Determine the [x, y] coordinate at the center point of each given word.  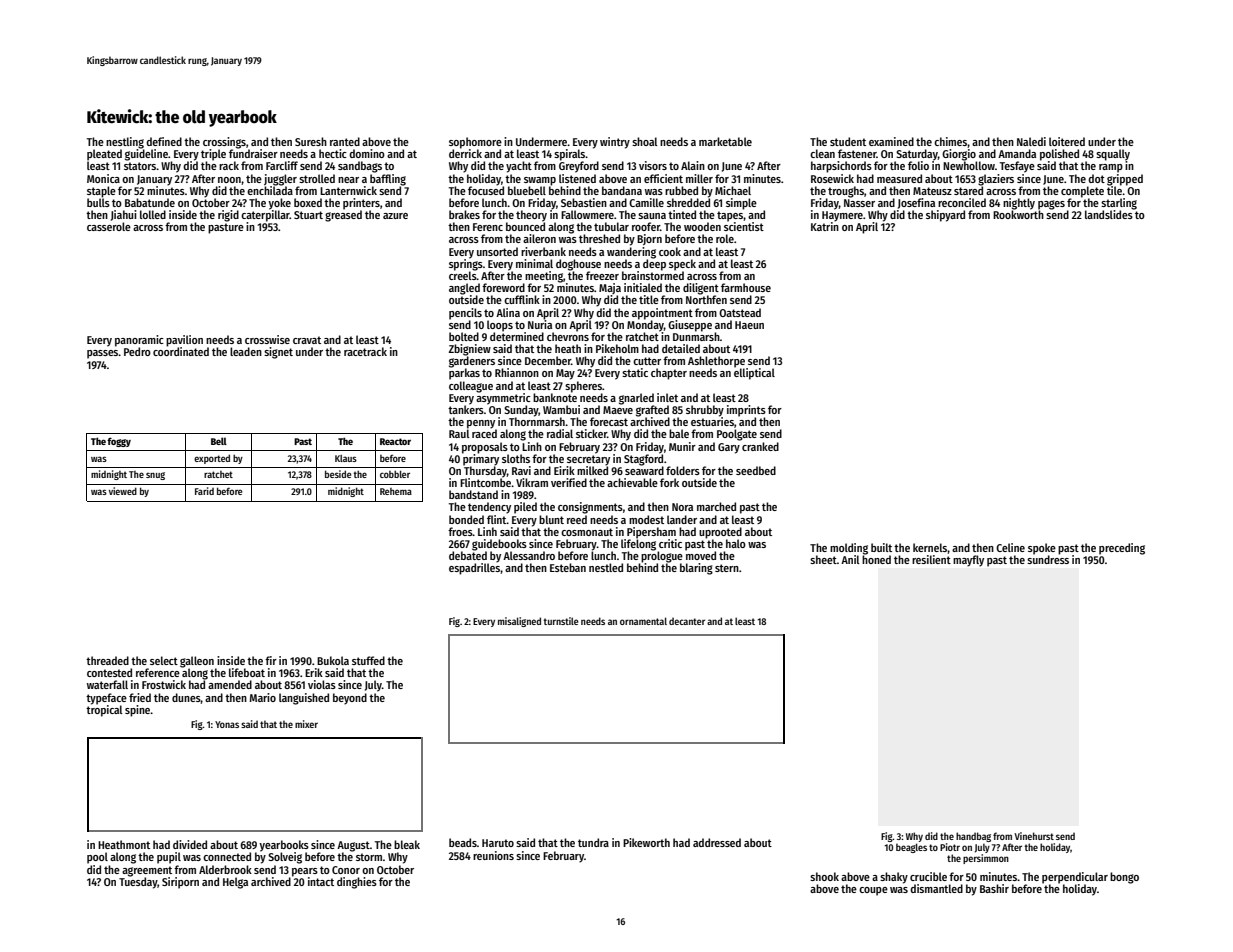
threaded [107, 660]
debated [468, 555]
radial [560, 433]
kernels [930, 547]
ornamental [643, 621]
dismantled [936, 888]
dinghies [357, 883]
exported [212, 459]
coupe [873, 891]
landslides [1109, 214]
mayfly [968, 561]
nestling [125, 143]
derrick [465, 153]
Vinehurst [1034, 836]
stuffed [368, 660]
